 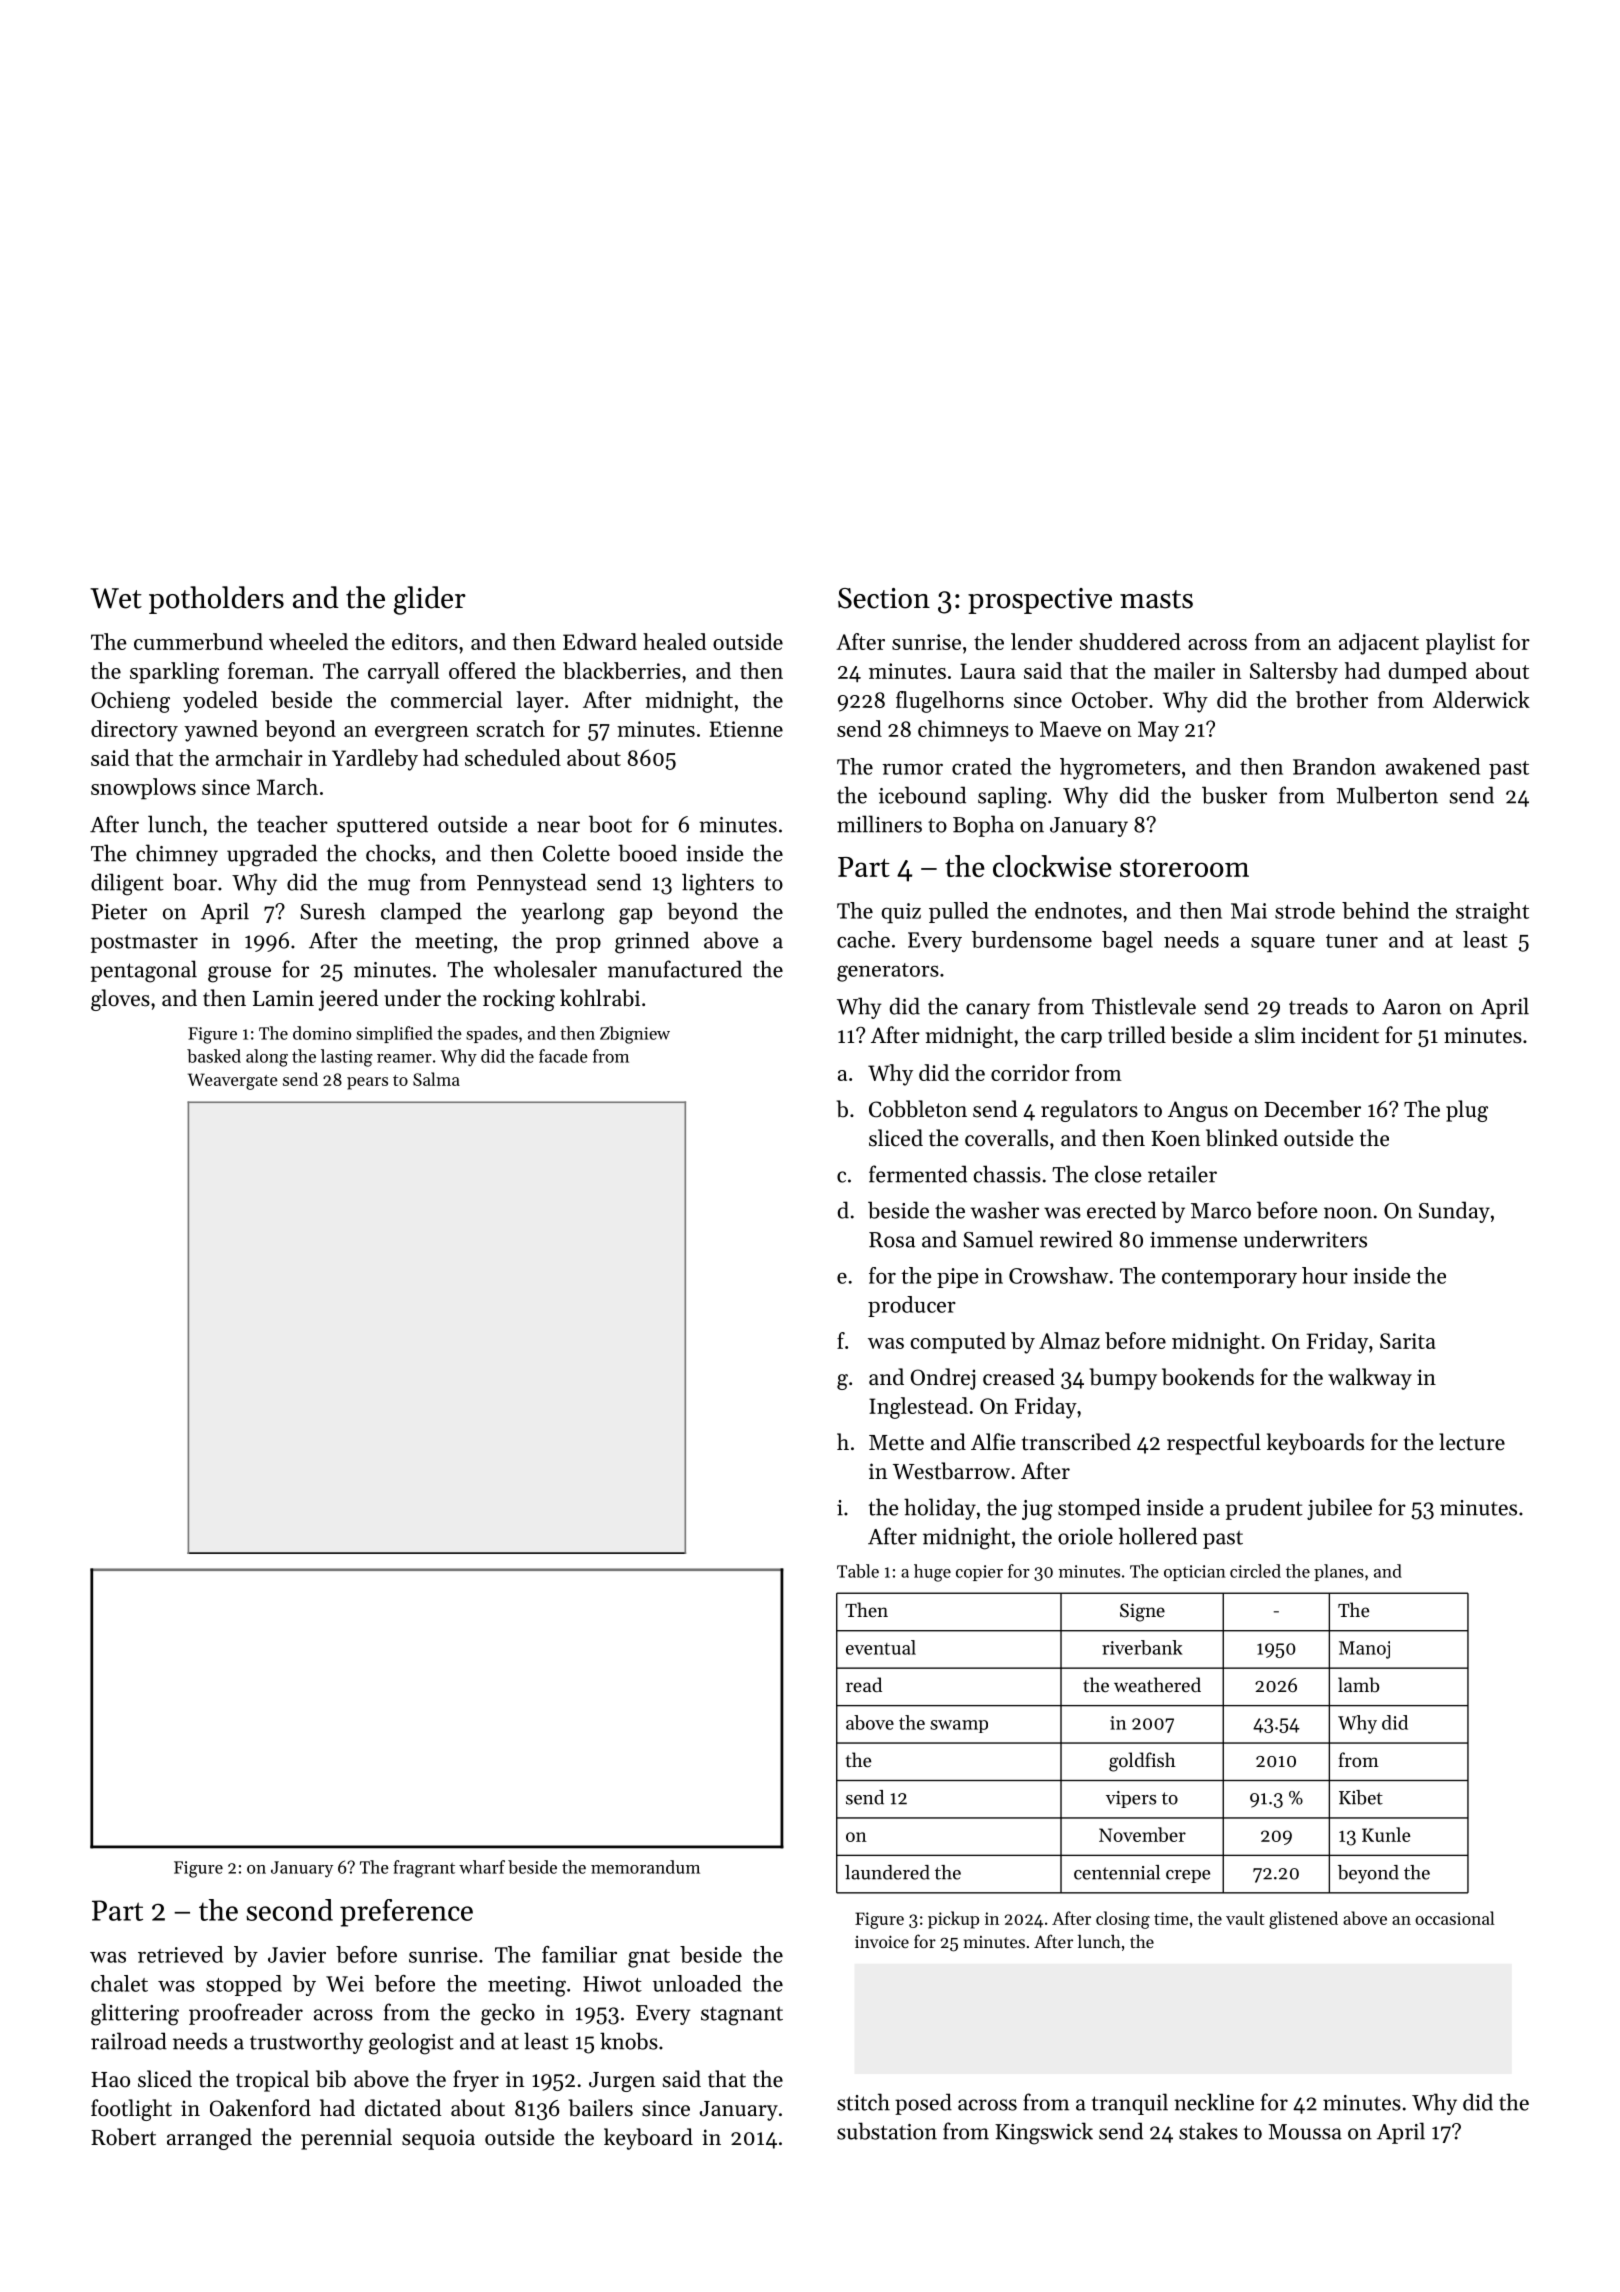 I want to click on swamp, so click(x=959, y=1726).
